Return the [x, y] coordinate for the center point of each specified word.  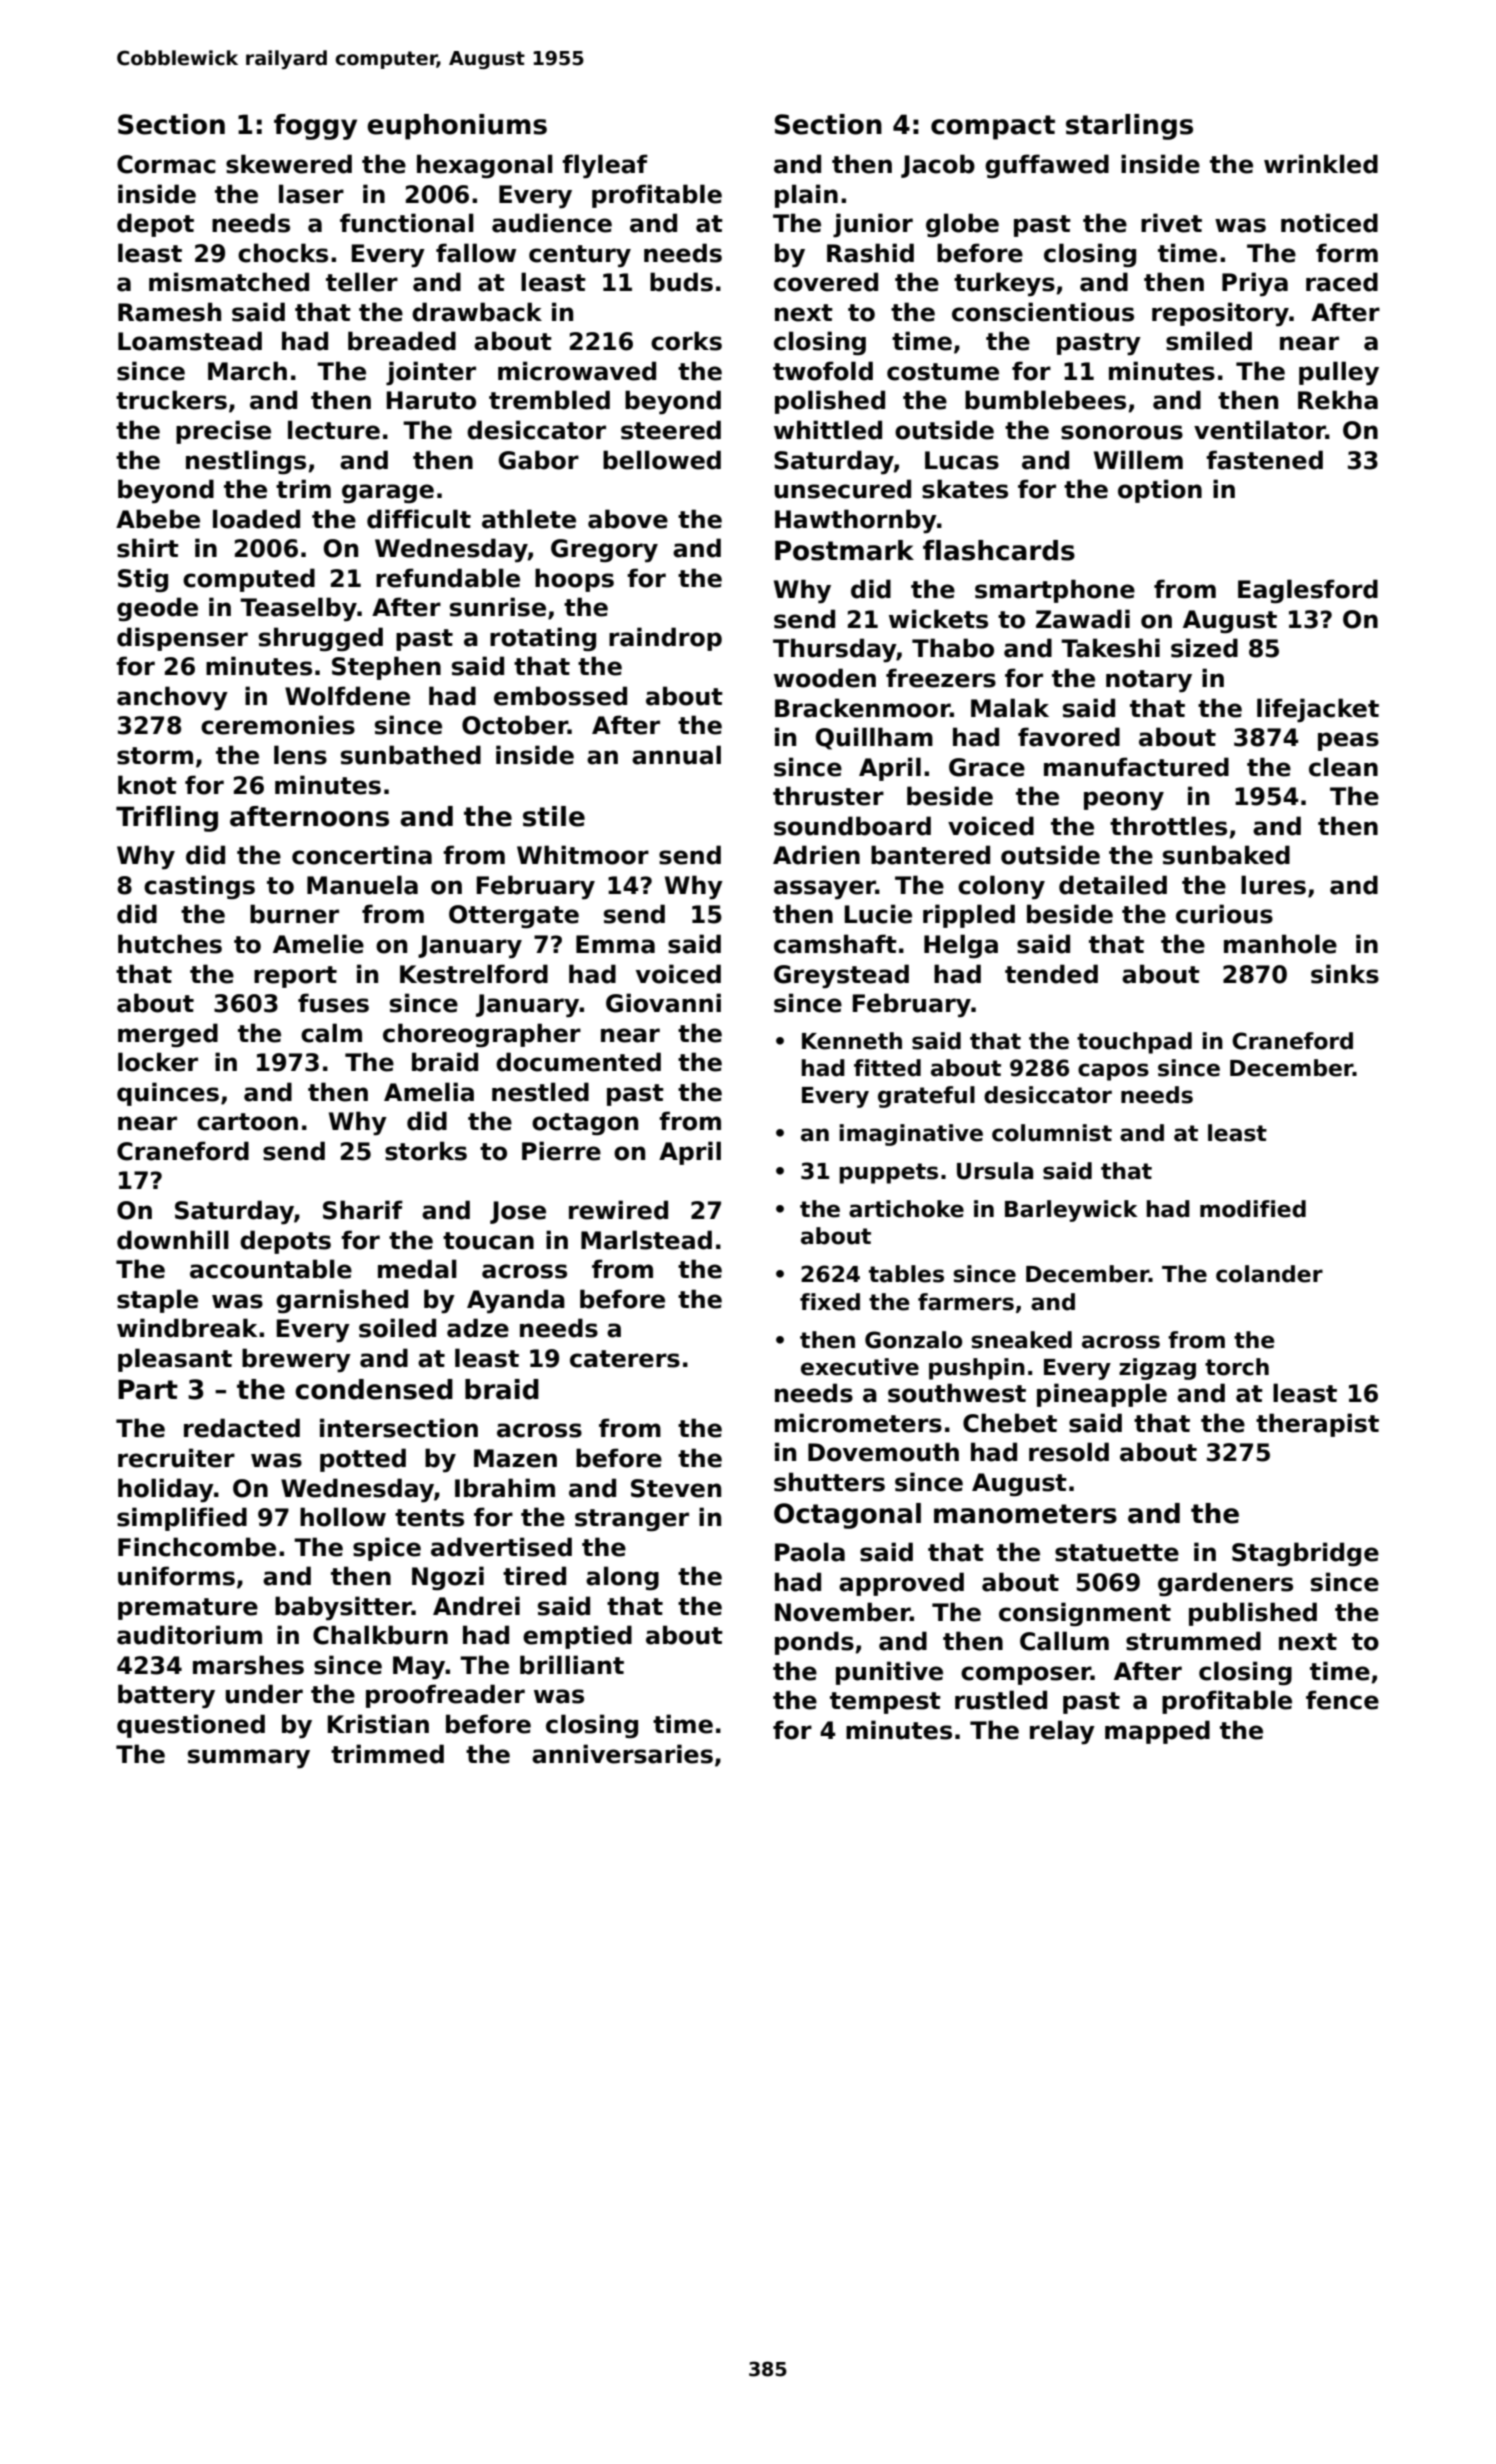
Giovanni [663, 1003]
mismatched [229, 282]
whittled [828, 430]
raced [1342, 282]
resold [1069, 1452]
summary [249, 1758]
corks [686, 341]
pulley [1339, 373]
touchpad [1134, 1043]
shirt [148, 548]
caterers [625, 1359]
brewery [296, 1360]
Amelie [318, 944]
